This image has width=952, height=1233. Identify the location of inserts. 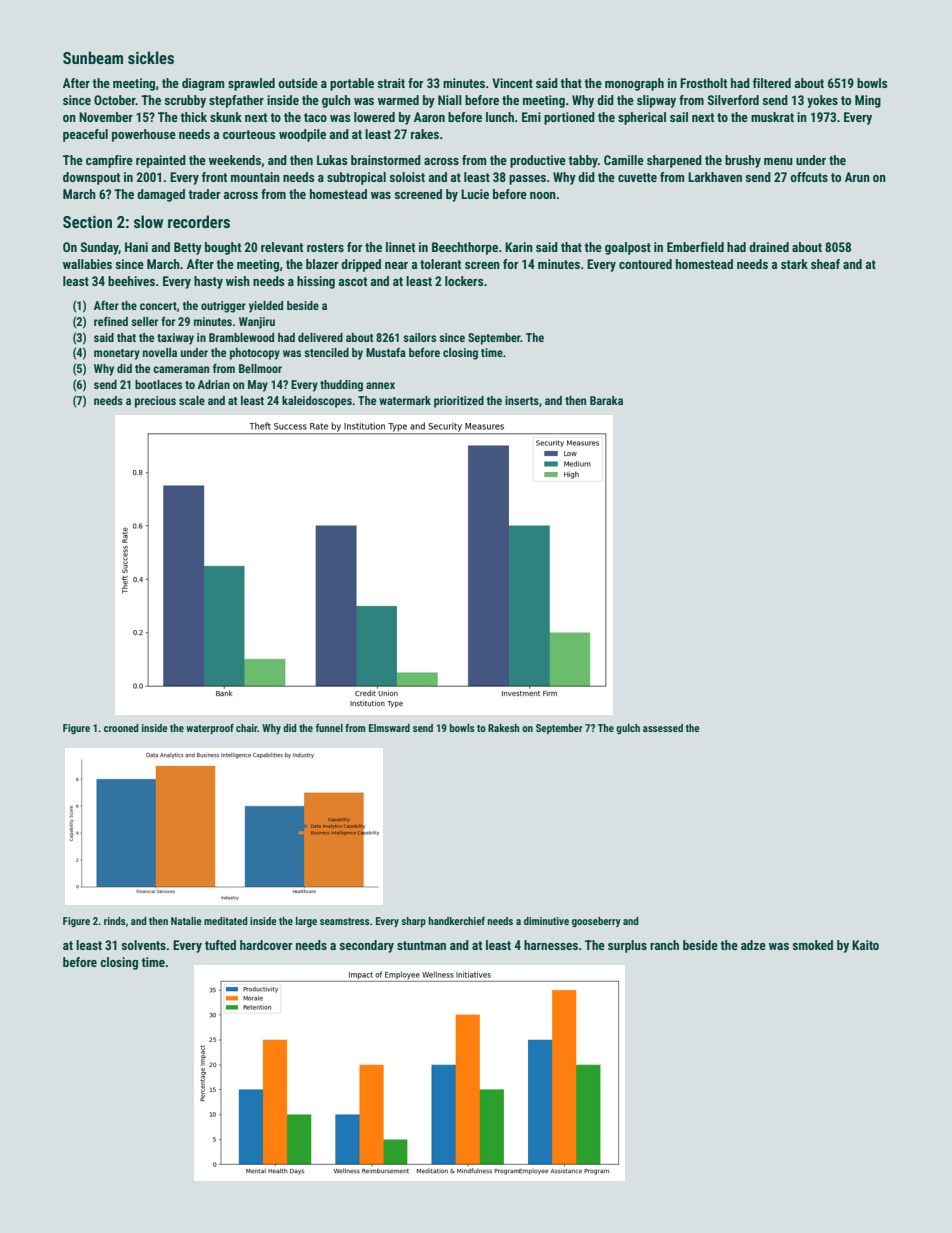
(522, 400).
